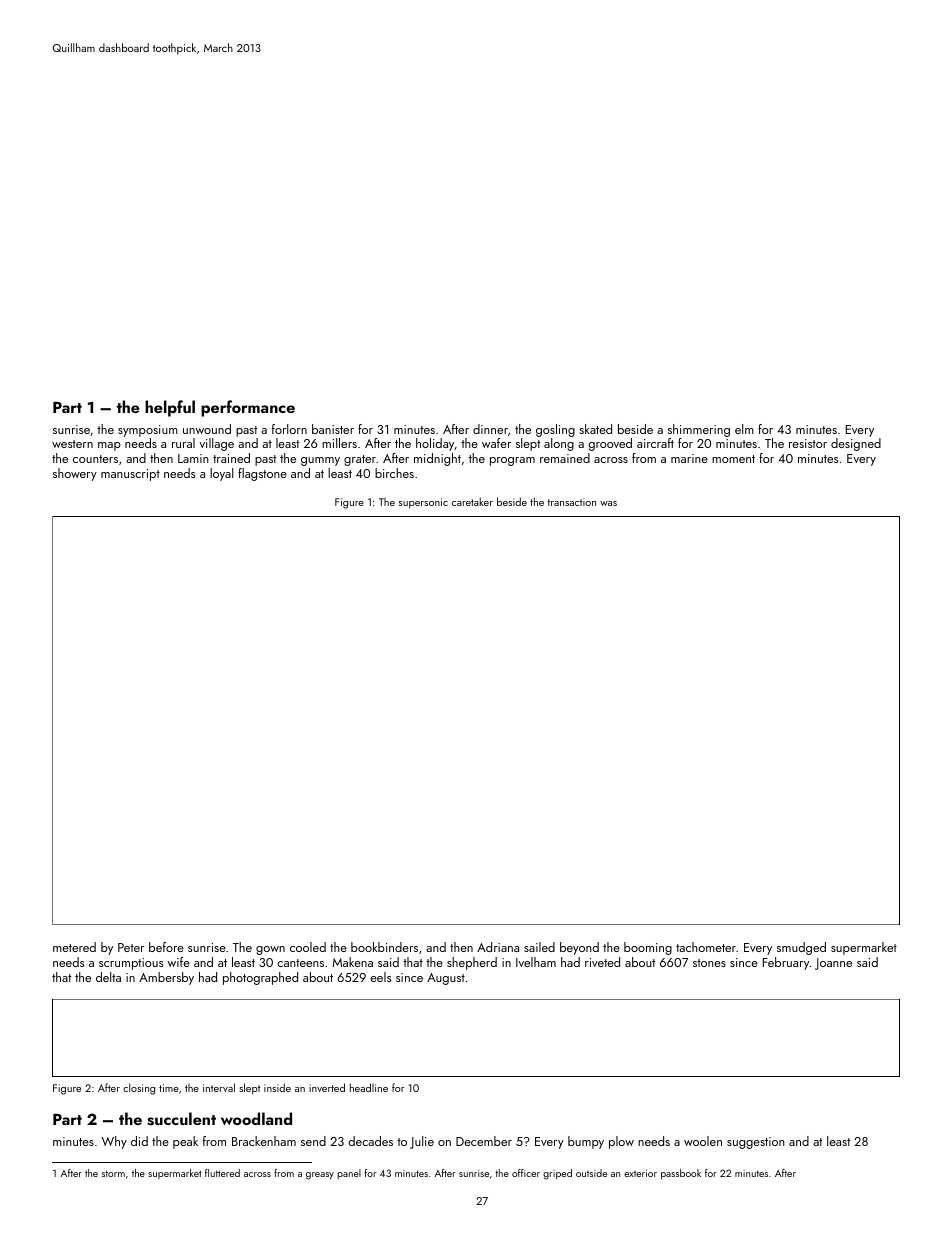 Image resolution: width=952 pixels, height=1233 pixels. Describe the element at coordinates (756, 1143) in the screenshot. I see `suggestion` at that location.
